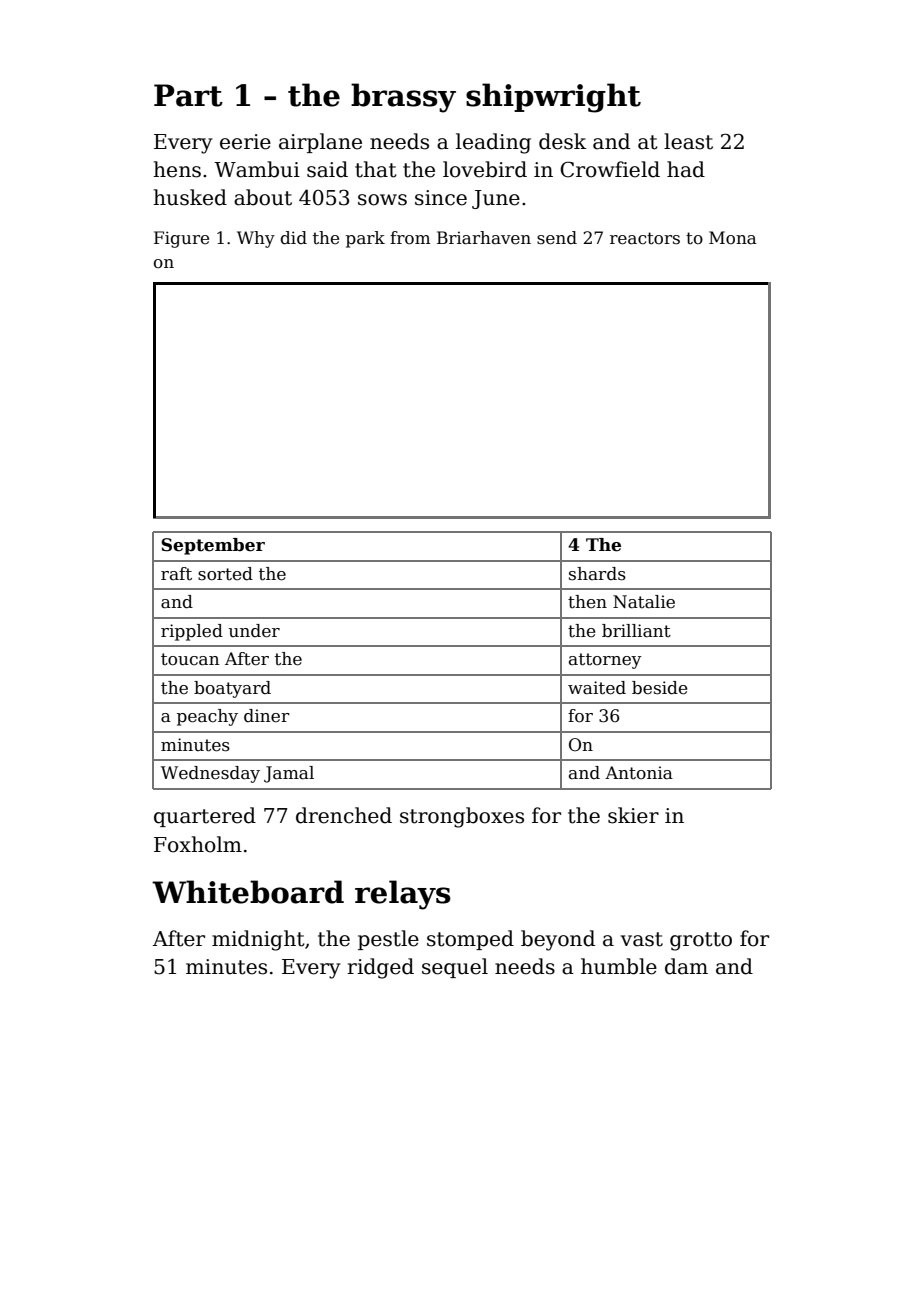 The height and width of the image is (1311, 924). Describe the element at coordinates (198, 844) in the image. I see `Foxholm` at that location.
